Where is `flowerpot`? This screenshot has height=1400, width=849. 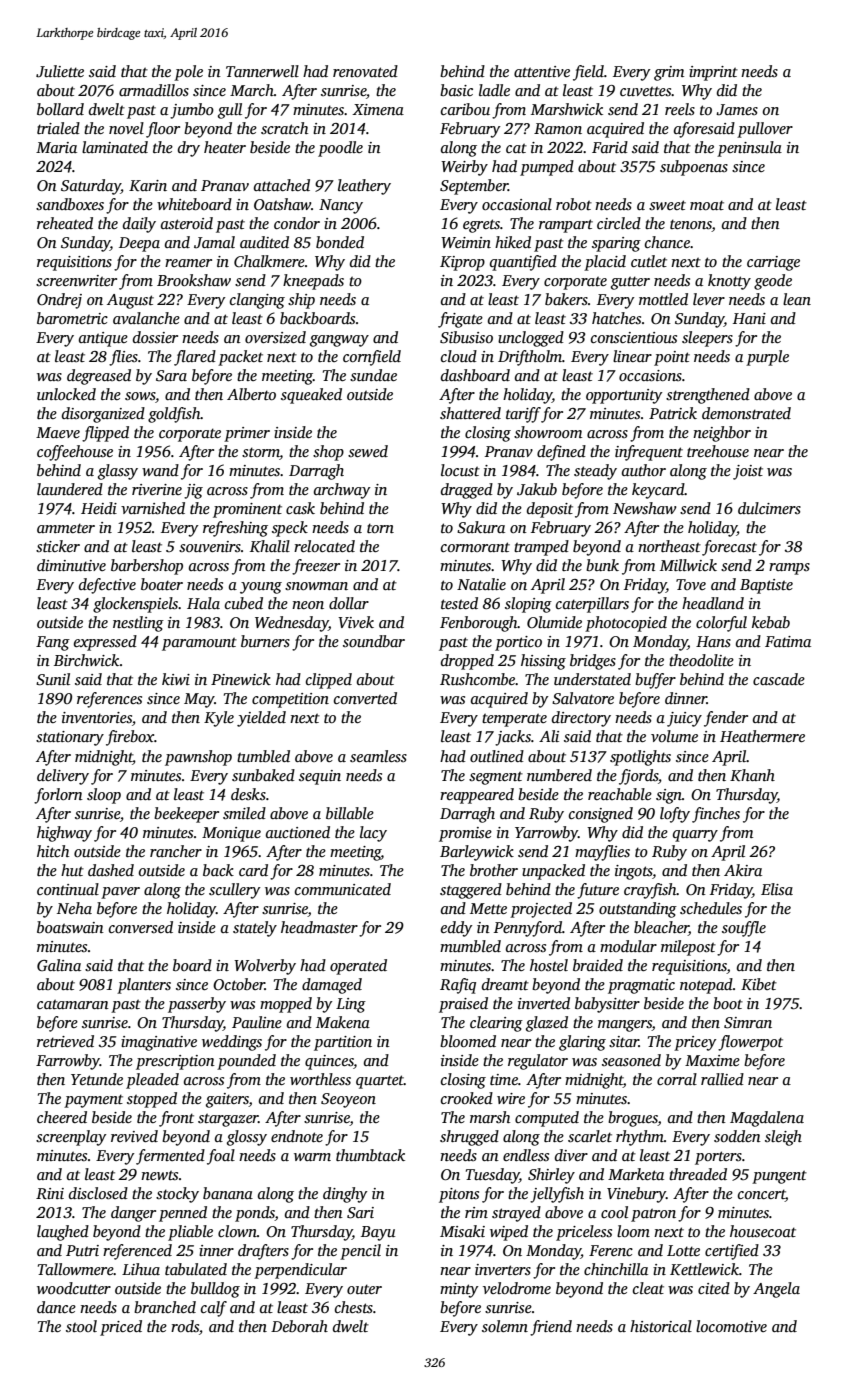
flowerpot is located at coordinates (750, 1043).
